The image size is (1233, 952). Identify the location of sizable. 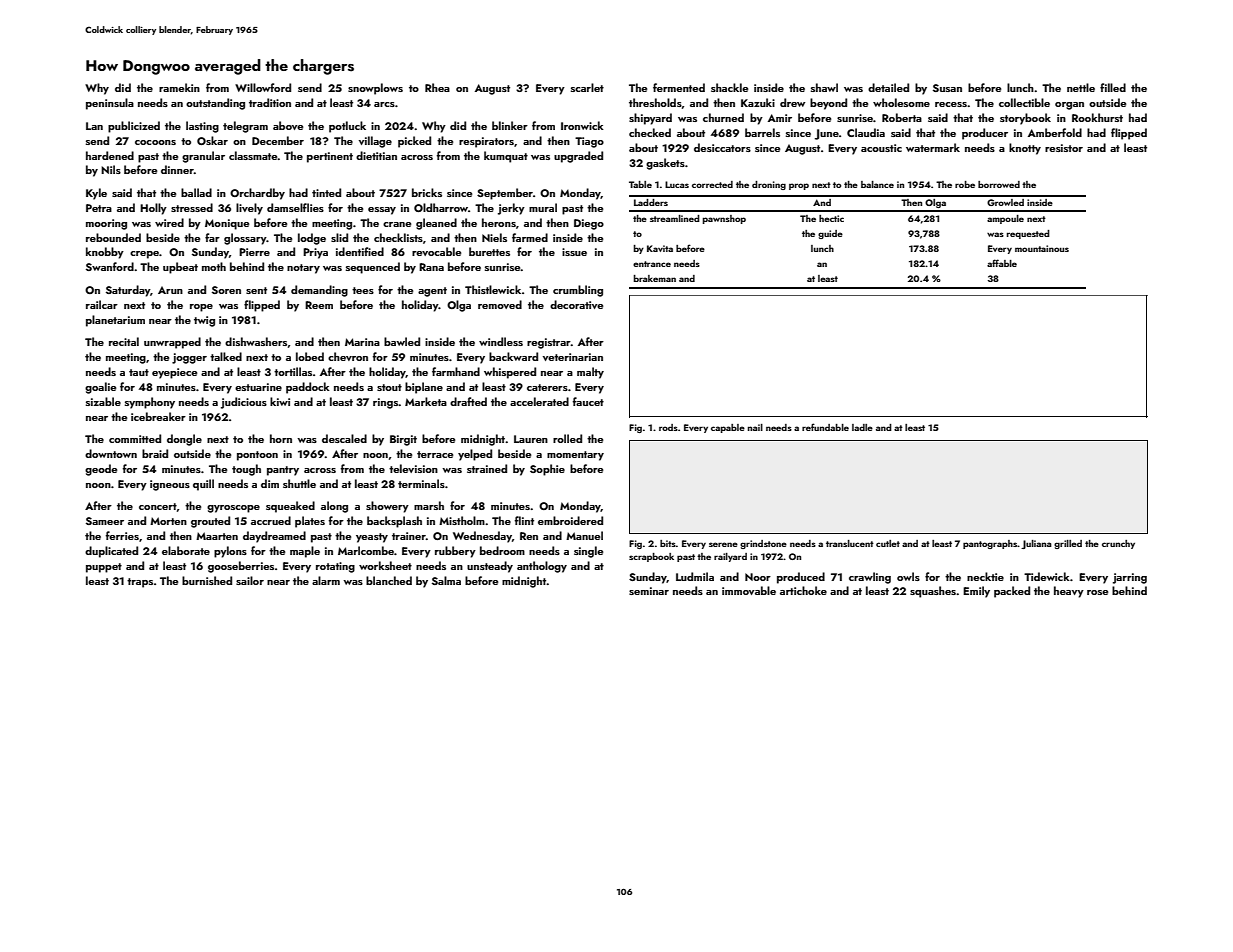
(103, 401).
